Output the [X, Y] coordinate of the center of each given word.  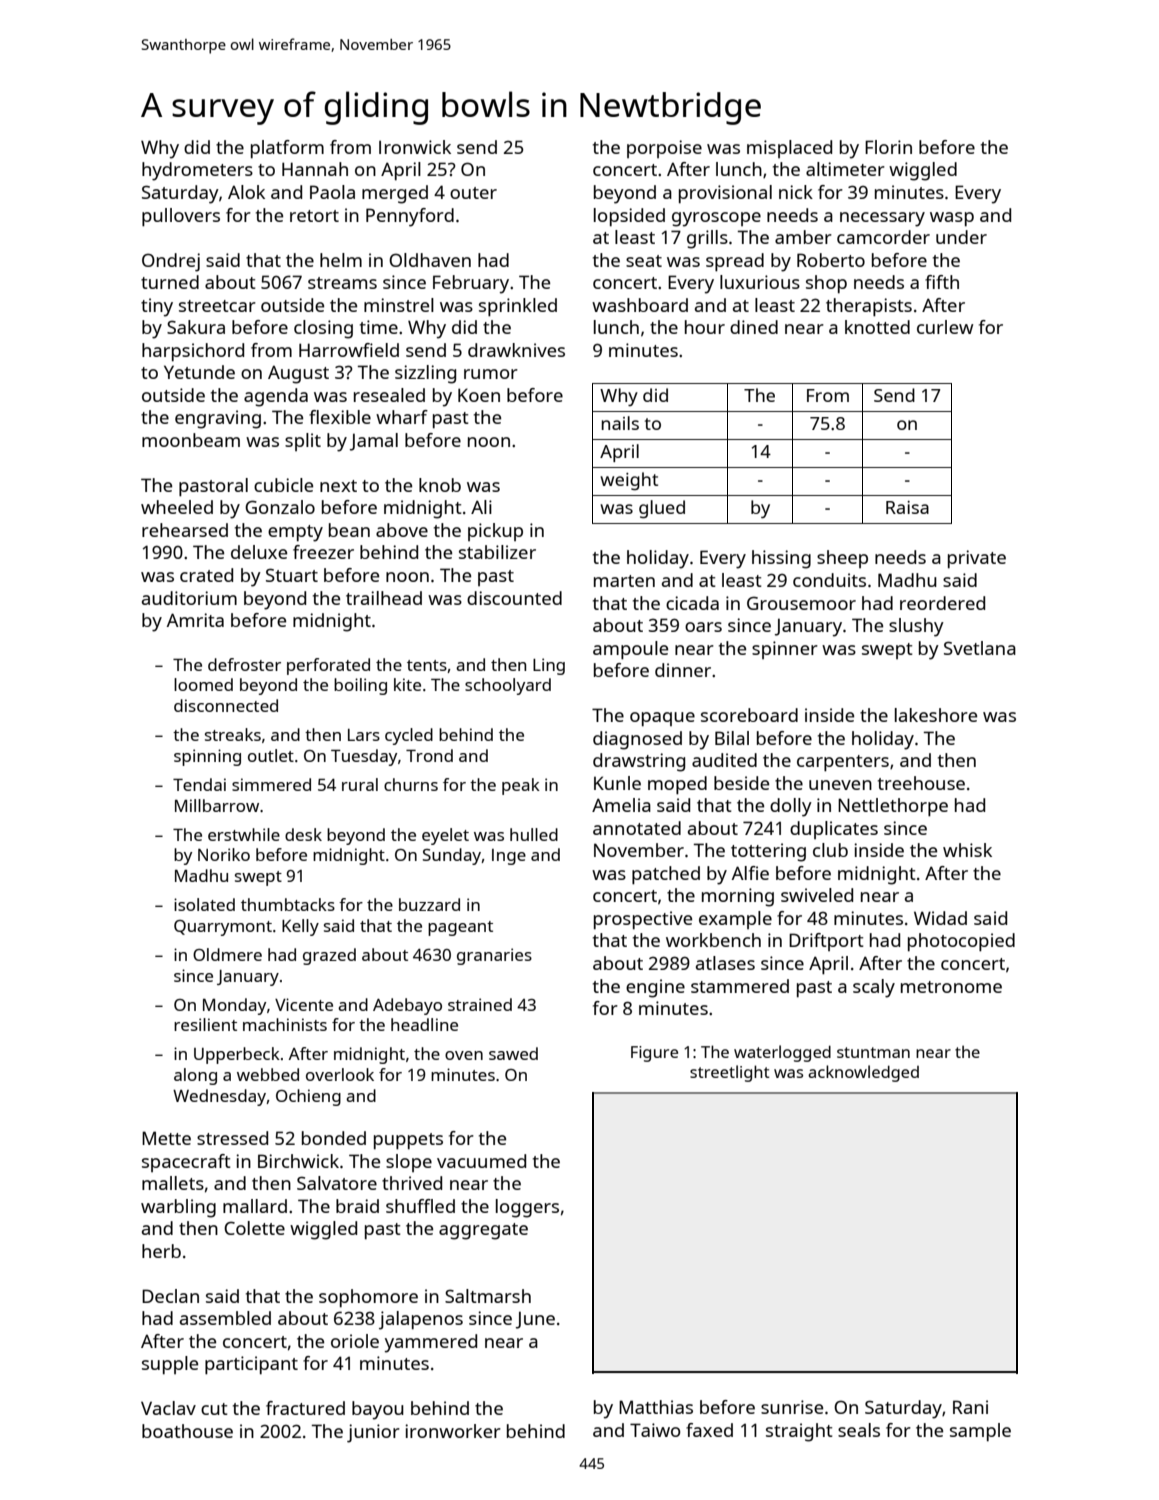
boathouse [187, 1431]
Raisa [907, 507]
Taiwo [655, 1430]
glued [662, 509]
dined [754, 327]
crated [206, 575]
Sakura [196, 327]
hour [705, 327]
